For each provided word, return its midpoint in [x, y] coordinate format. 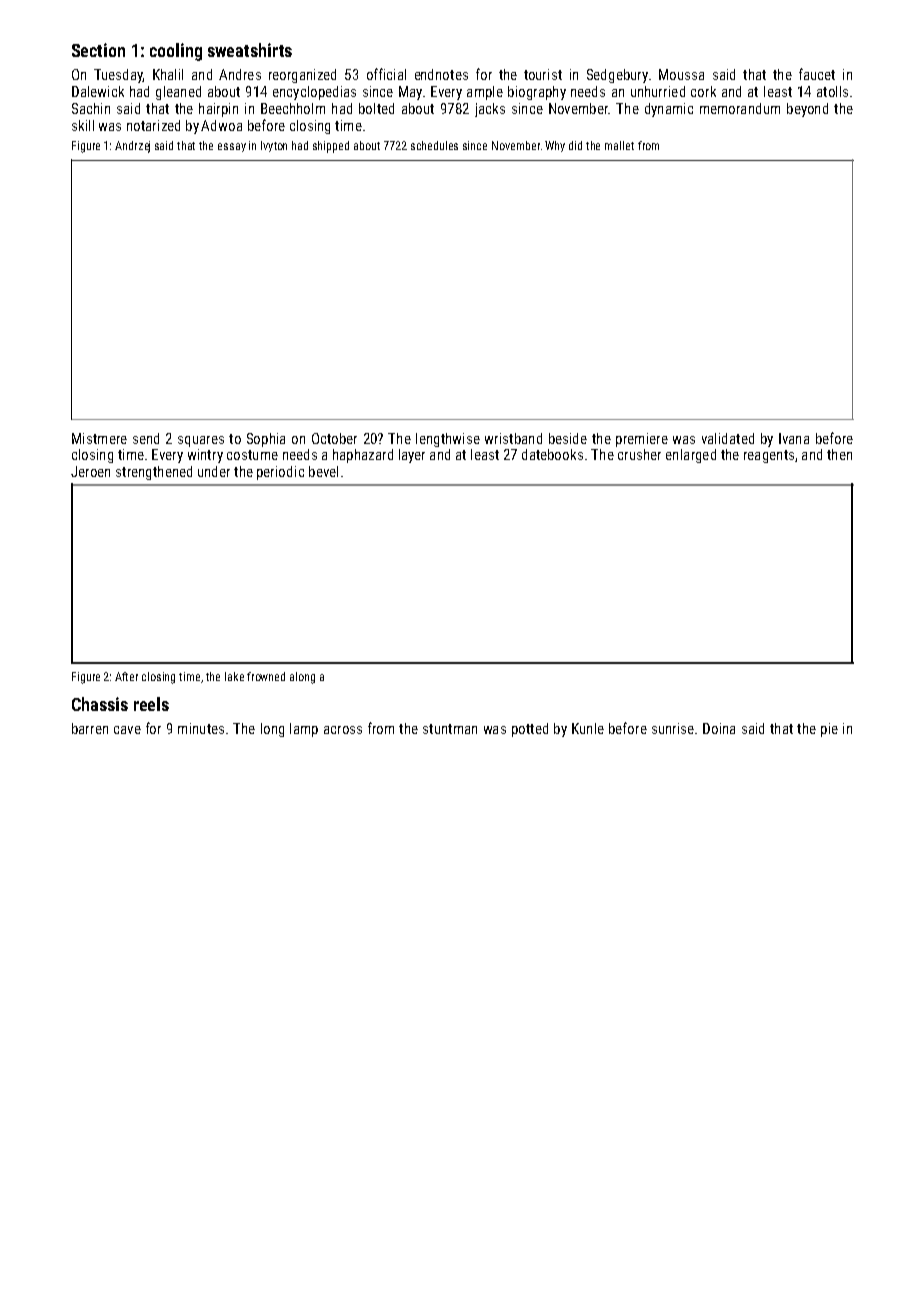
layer [412, 456]
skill [83, 125]
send [146, 438]
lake [234, 676]
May [410, 93]
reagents [769, 456]
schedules [434, 145]
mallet [619, 145]
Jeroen [90, 471]
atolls [832, 91]
